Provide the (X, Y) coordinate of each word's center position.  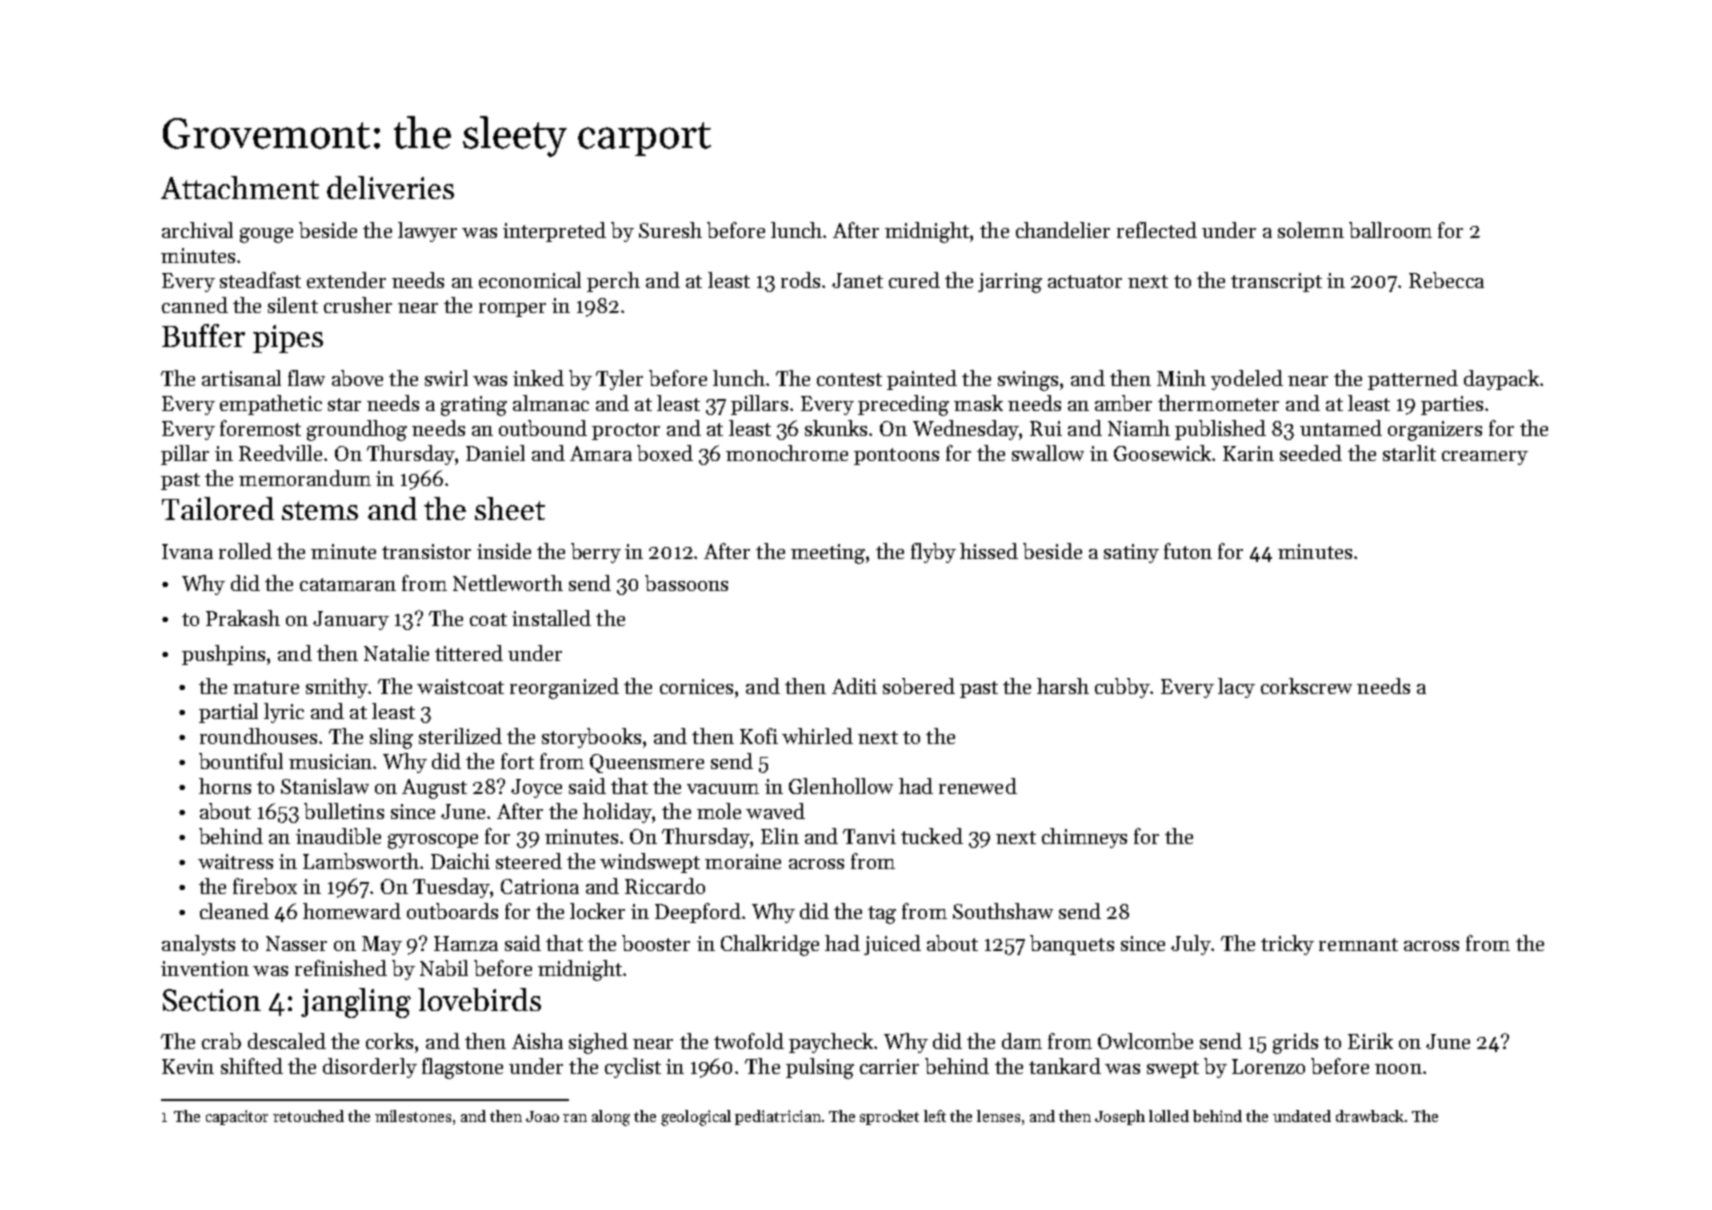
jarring (1010, 283)
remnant (1358, 944)
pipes (288, 339)
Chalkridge (770, 945)
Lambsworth (361, 861)
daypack (1501, 380)
